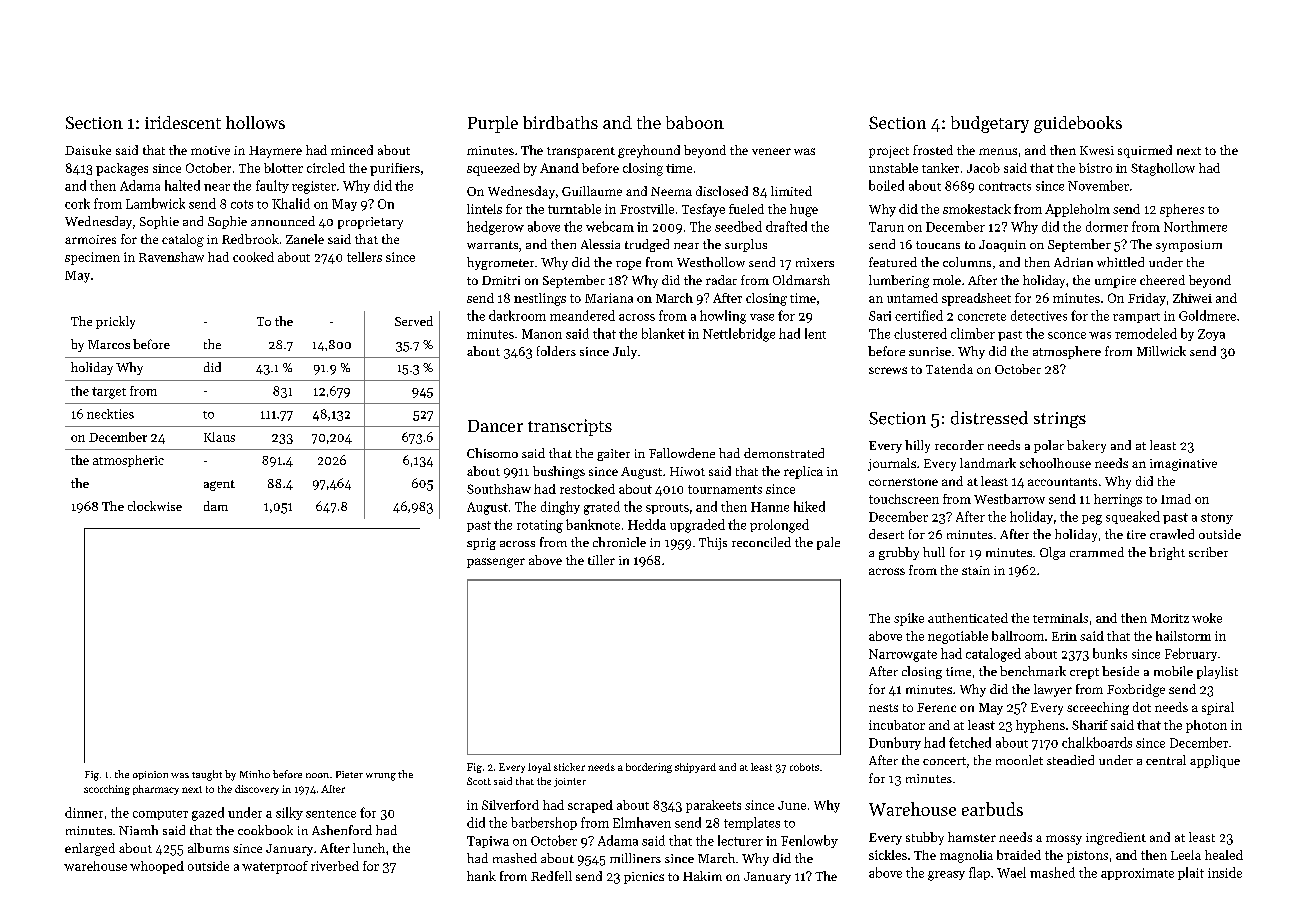 The width and height of the screenshot is (1308, 924). What do you see at coordinates (275, 867) in the screenshot?
I see `waterproof` at bounding box center [275, 867].
